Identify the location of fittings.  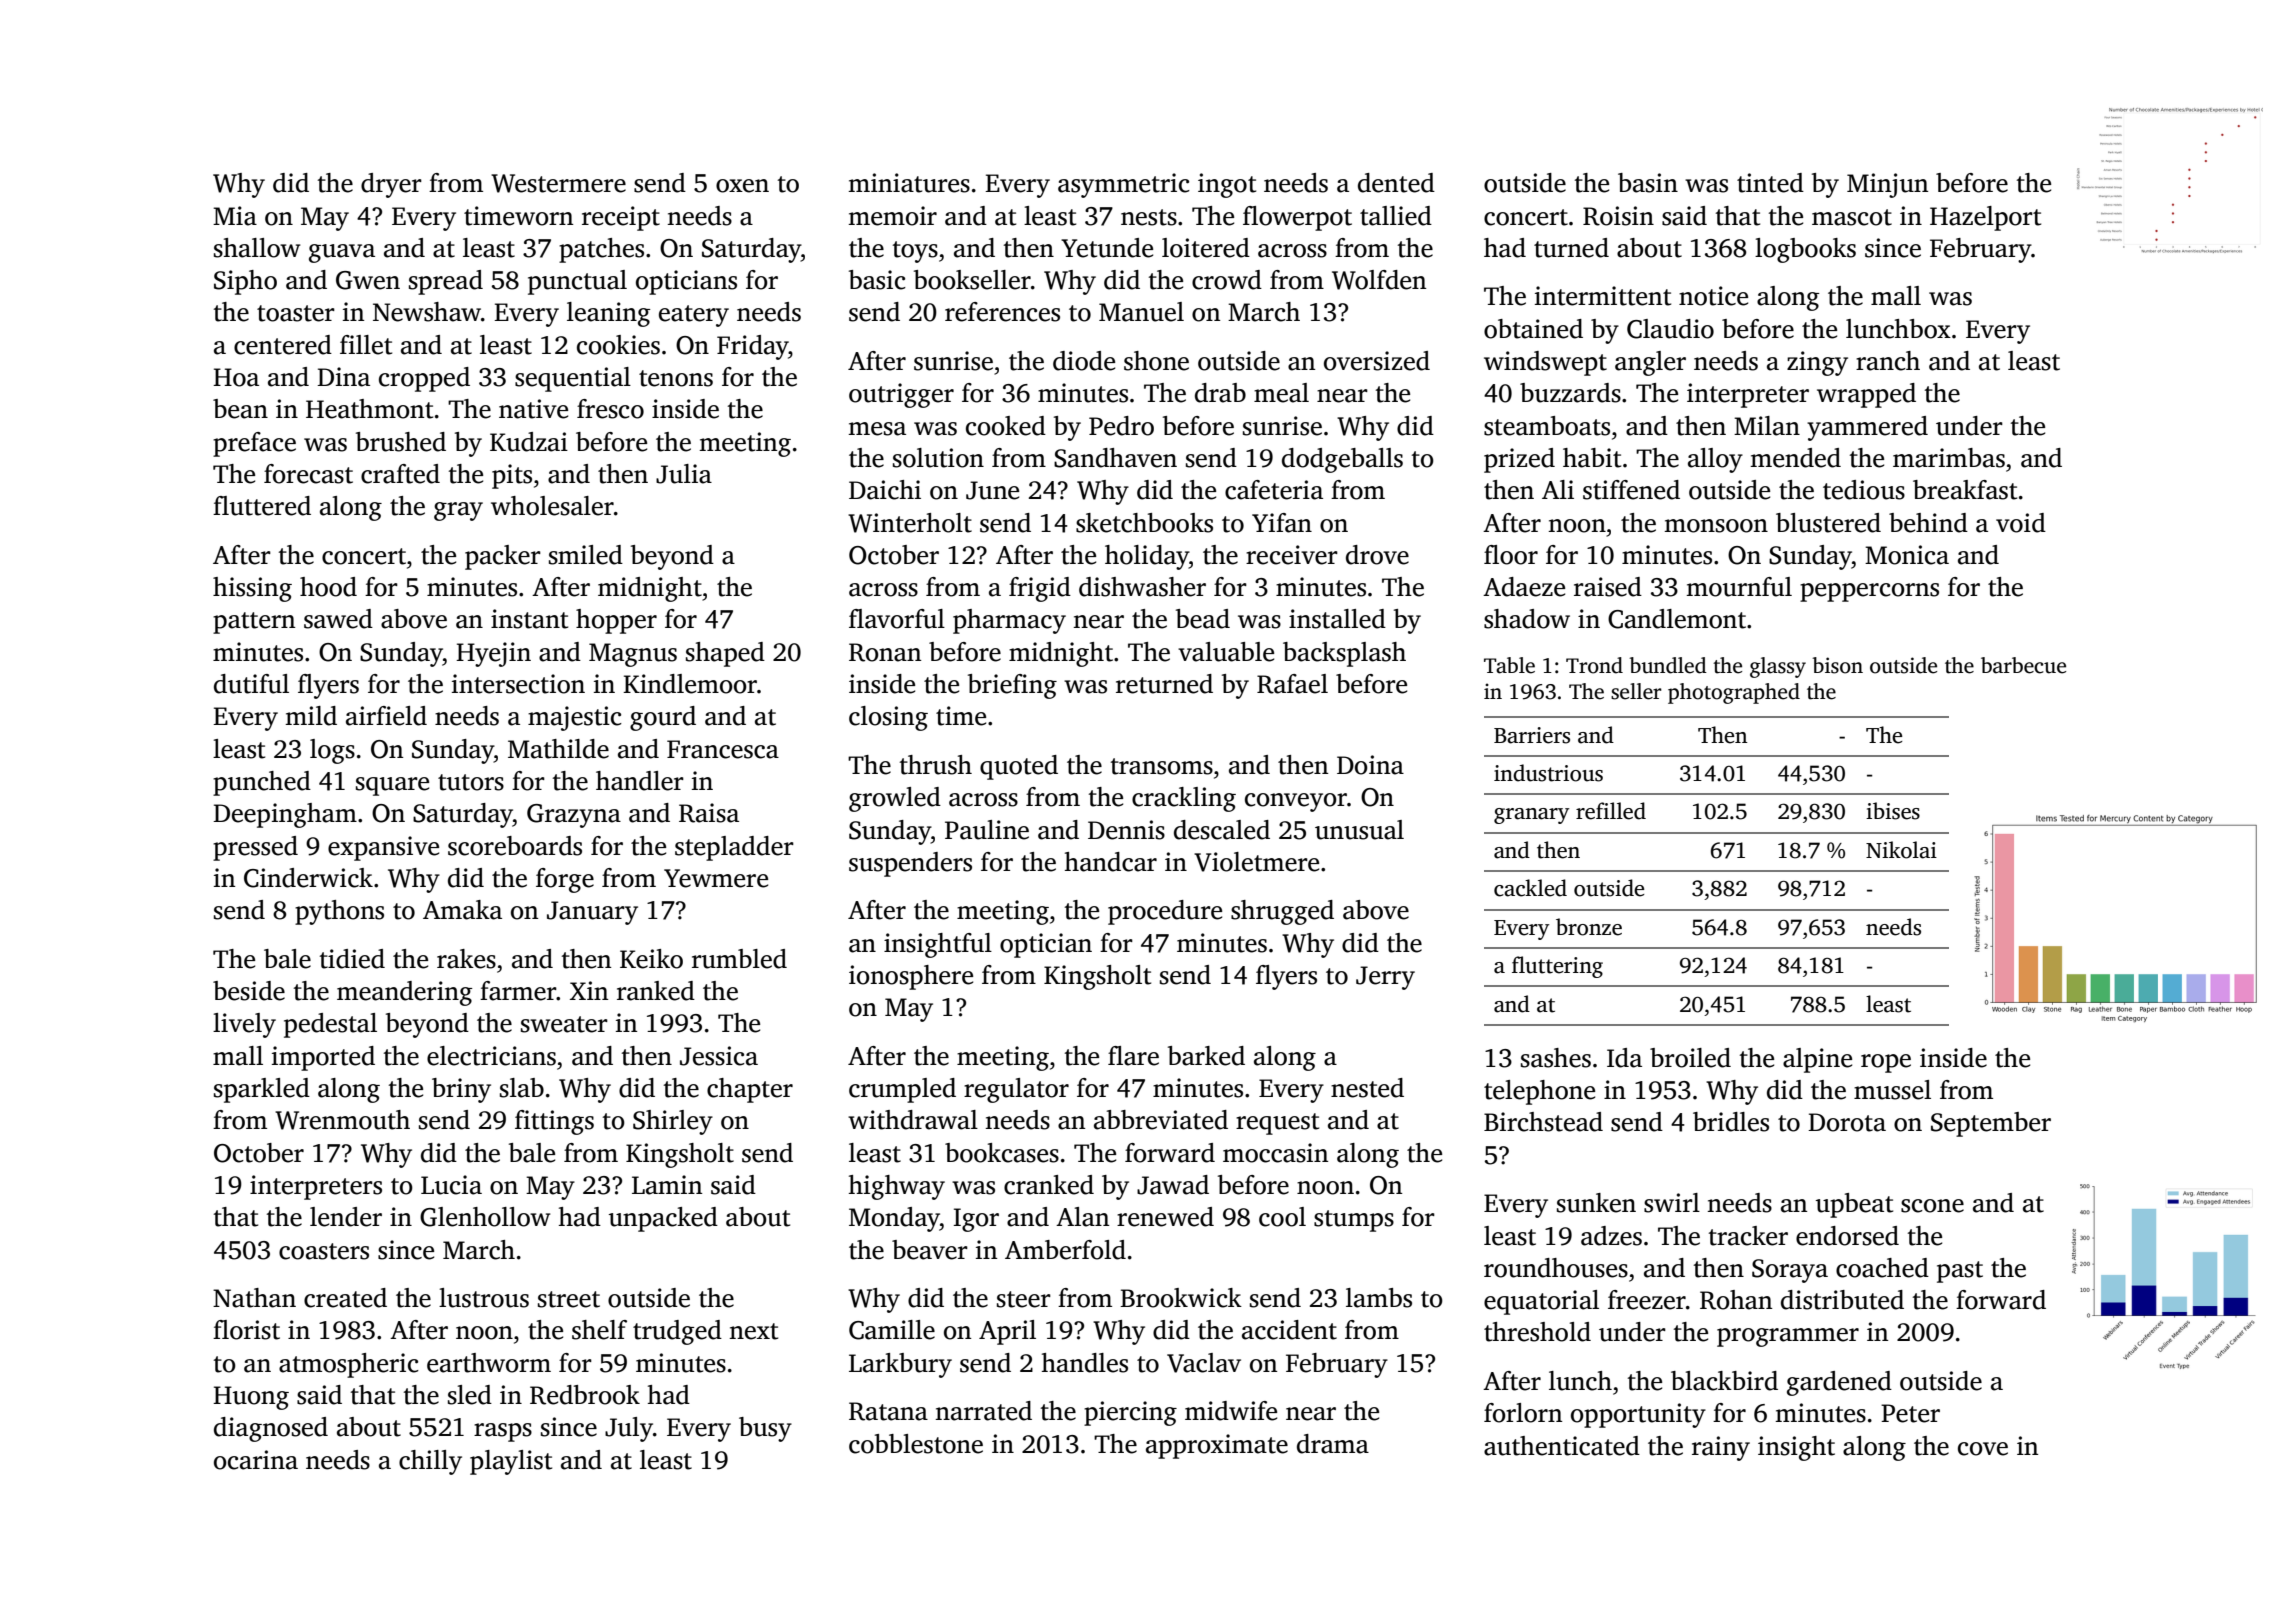
(554, 1122).
